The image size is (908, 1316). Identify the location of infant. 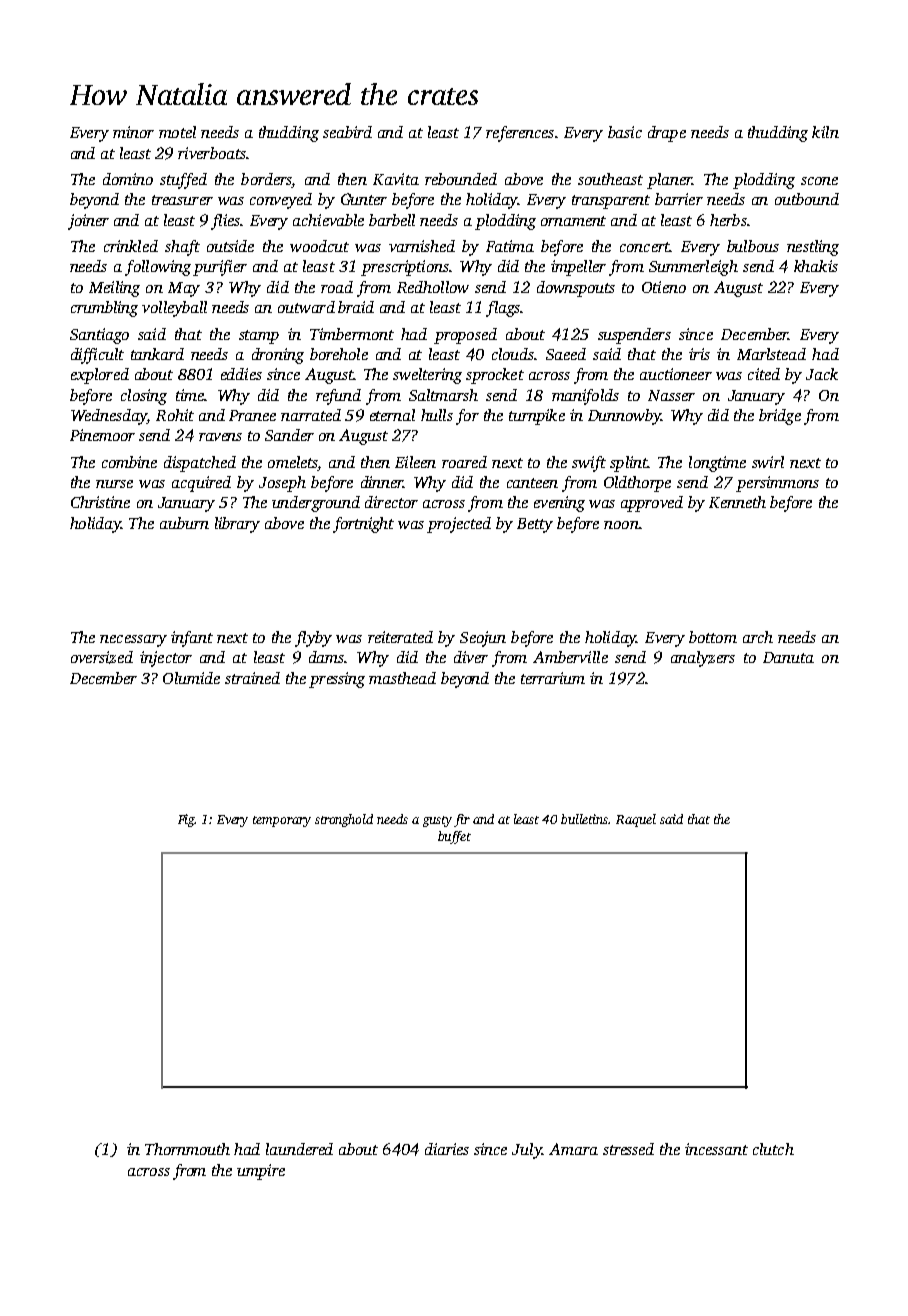
(192, 639).
